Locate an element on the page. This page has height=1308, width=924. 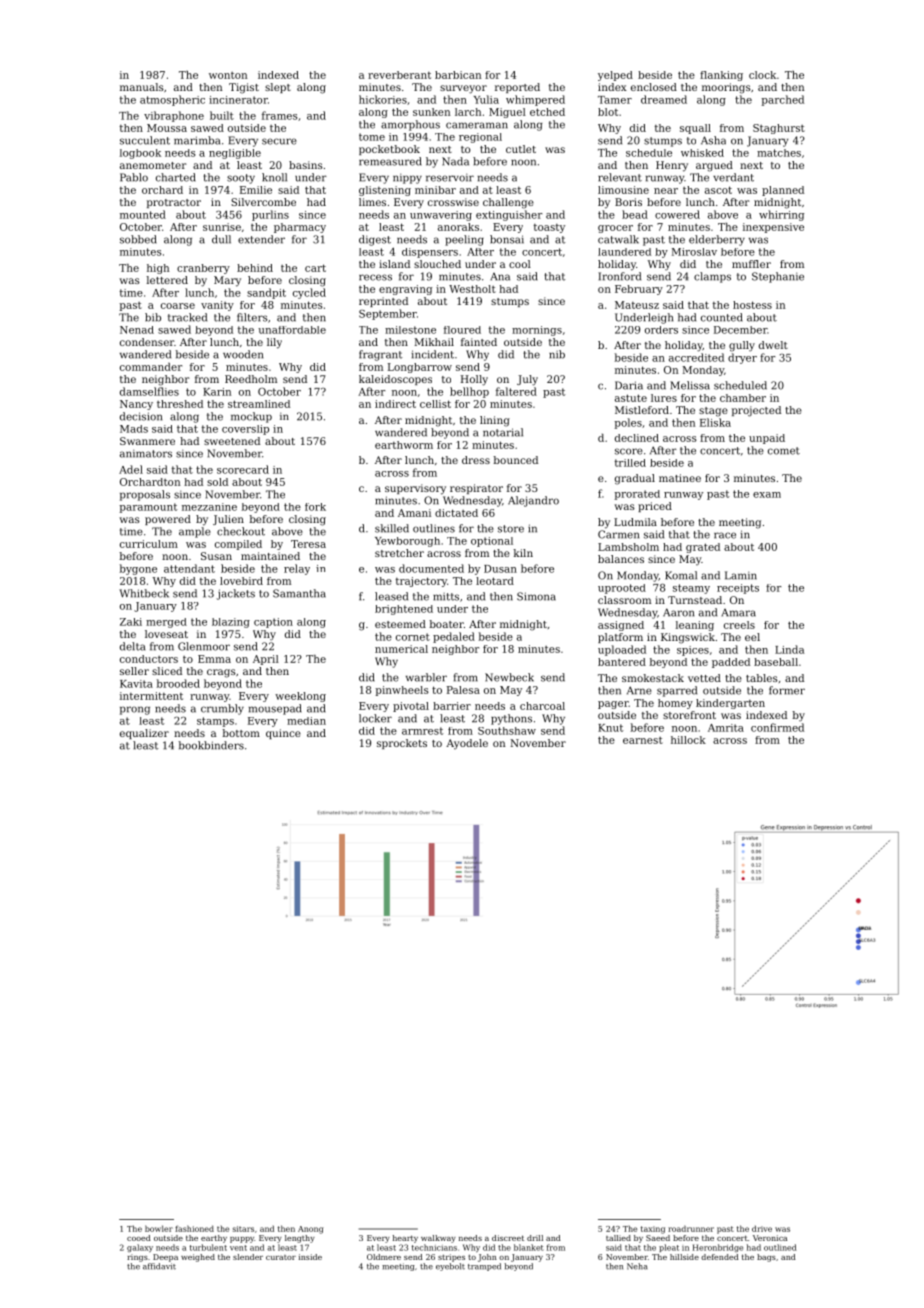
Ironford is located at coordinates (619, 276).
